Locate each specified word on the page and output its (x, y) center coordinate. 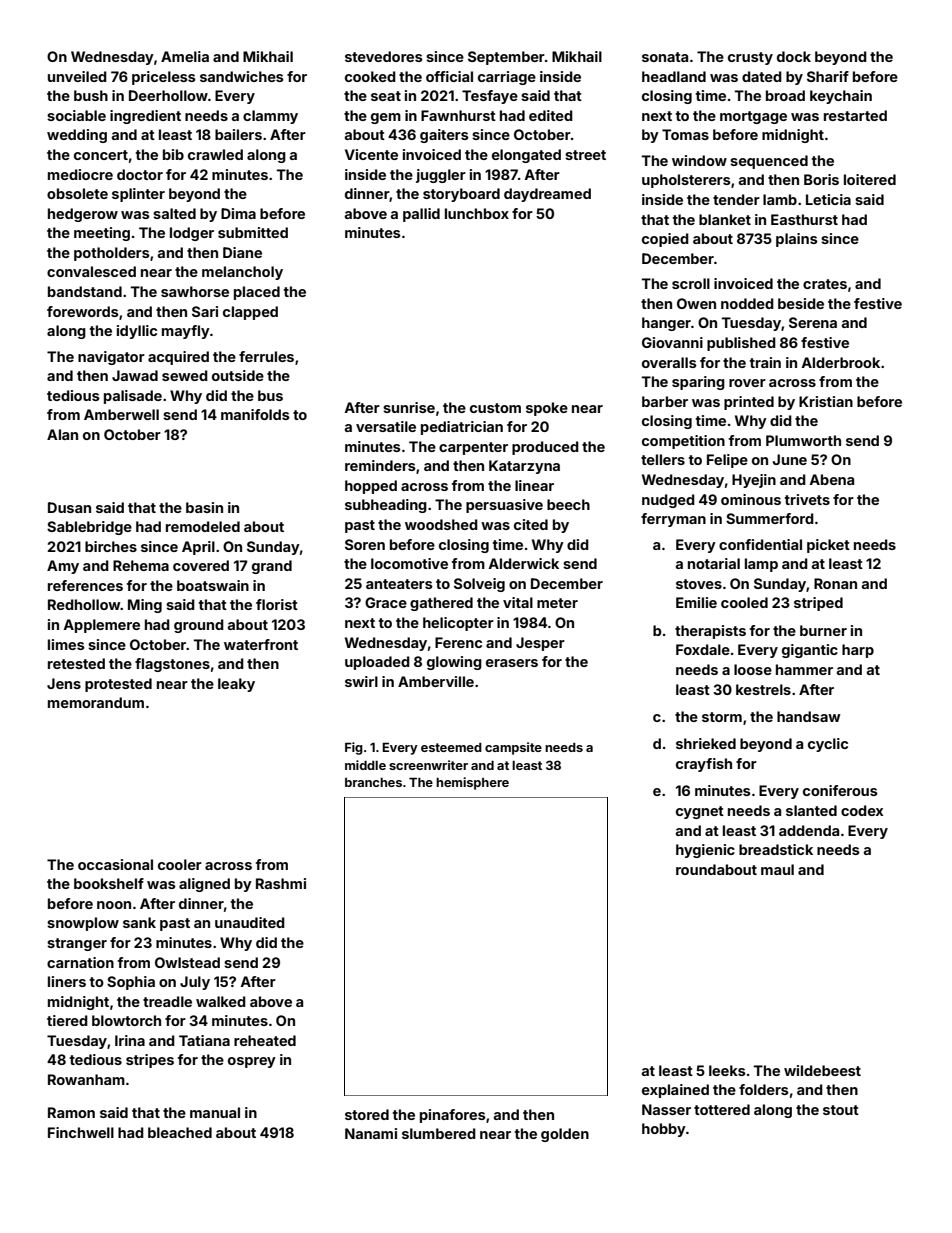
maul (777, 869)
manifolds (255, 414)
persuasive (504, 506)
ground (199, 626)
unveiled (77, 76)
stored (367, 1114)
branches (373, 782)
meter (557, 603)
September (506, 58)
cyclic (828, 745)
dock (794, 56)
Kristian (826, 401)
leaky (236, 685)
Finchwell (81, 1132)
